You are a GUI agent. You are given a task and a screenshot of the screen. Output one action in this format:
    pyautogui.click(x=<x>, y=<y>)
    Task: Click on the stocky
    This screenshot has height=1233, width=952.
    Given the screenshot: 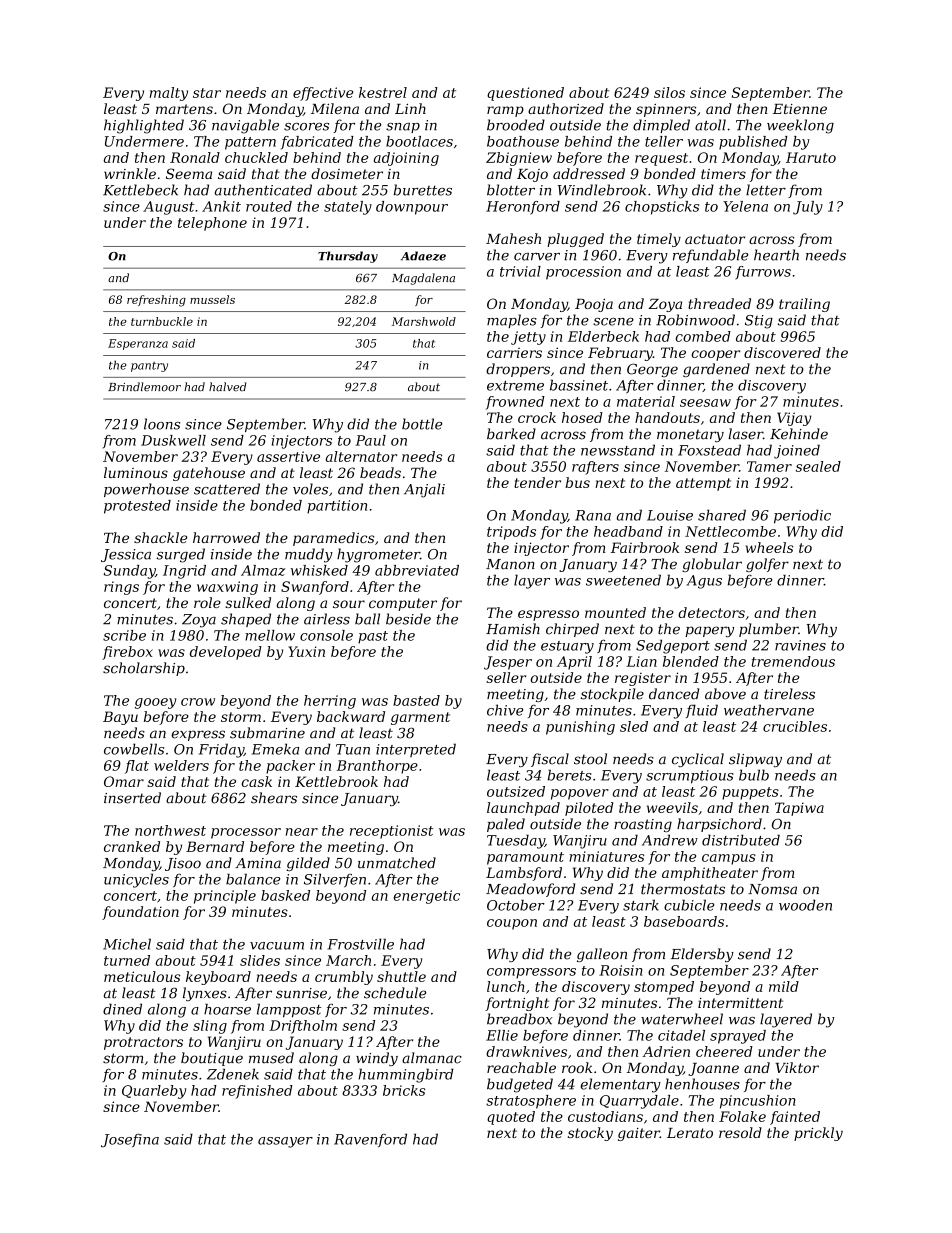 What is the action you would take?
    pyautogui.click(x=590, y=1134)
